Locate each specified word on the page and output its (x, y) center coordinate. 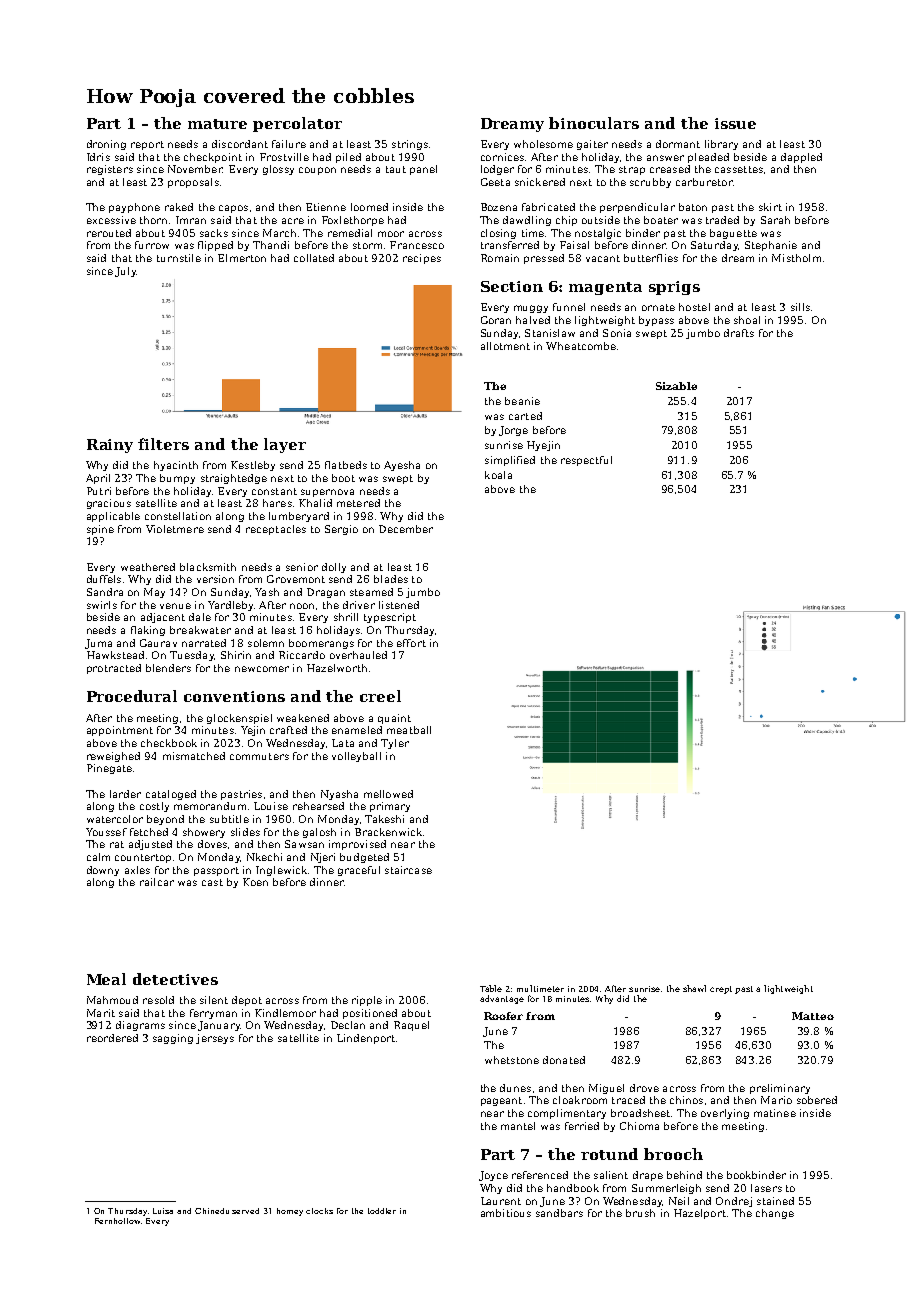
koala (498, 475)
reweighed (113, 757)
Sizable (676, 386)
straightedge (234, 479)
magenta (605, 288)
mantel (518, 1126)
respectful (586, 461)
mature (217, 124)
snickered (540, 182)
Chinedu (212, 1211)
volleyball (356, 757)
